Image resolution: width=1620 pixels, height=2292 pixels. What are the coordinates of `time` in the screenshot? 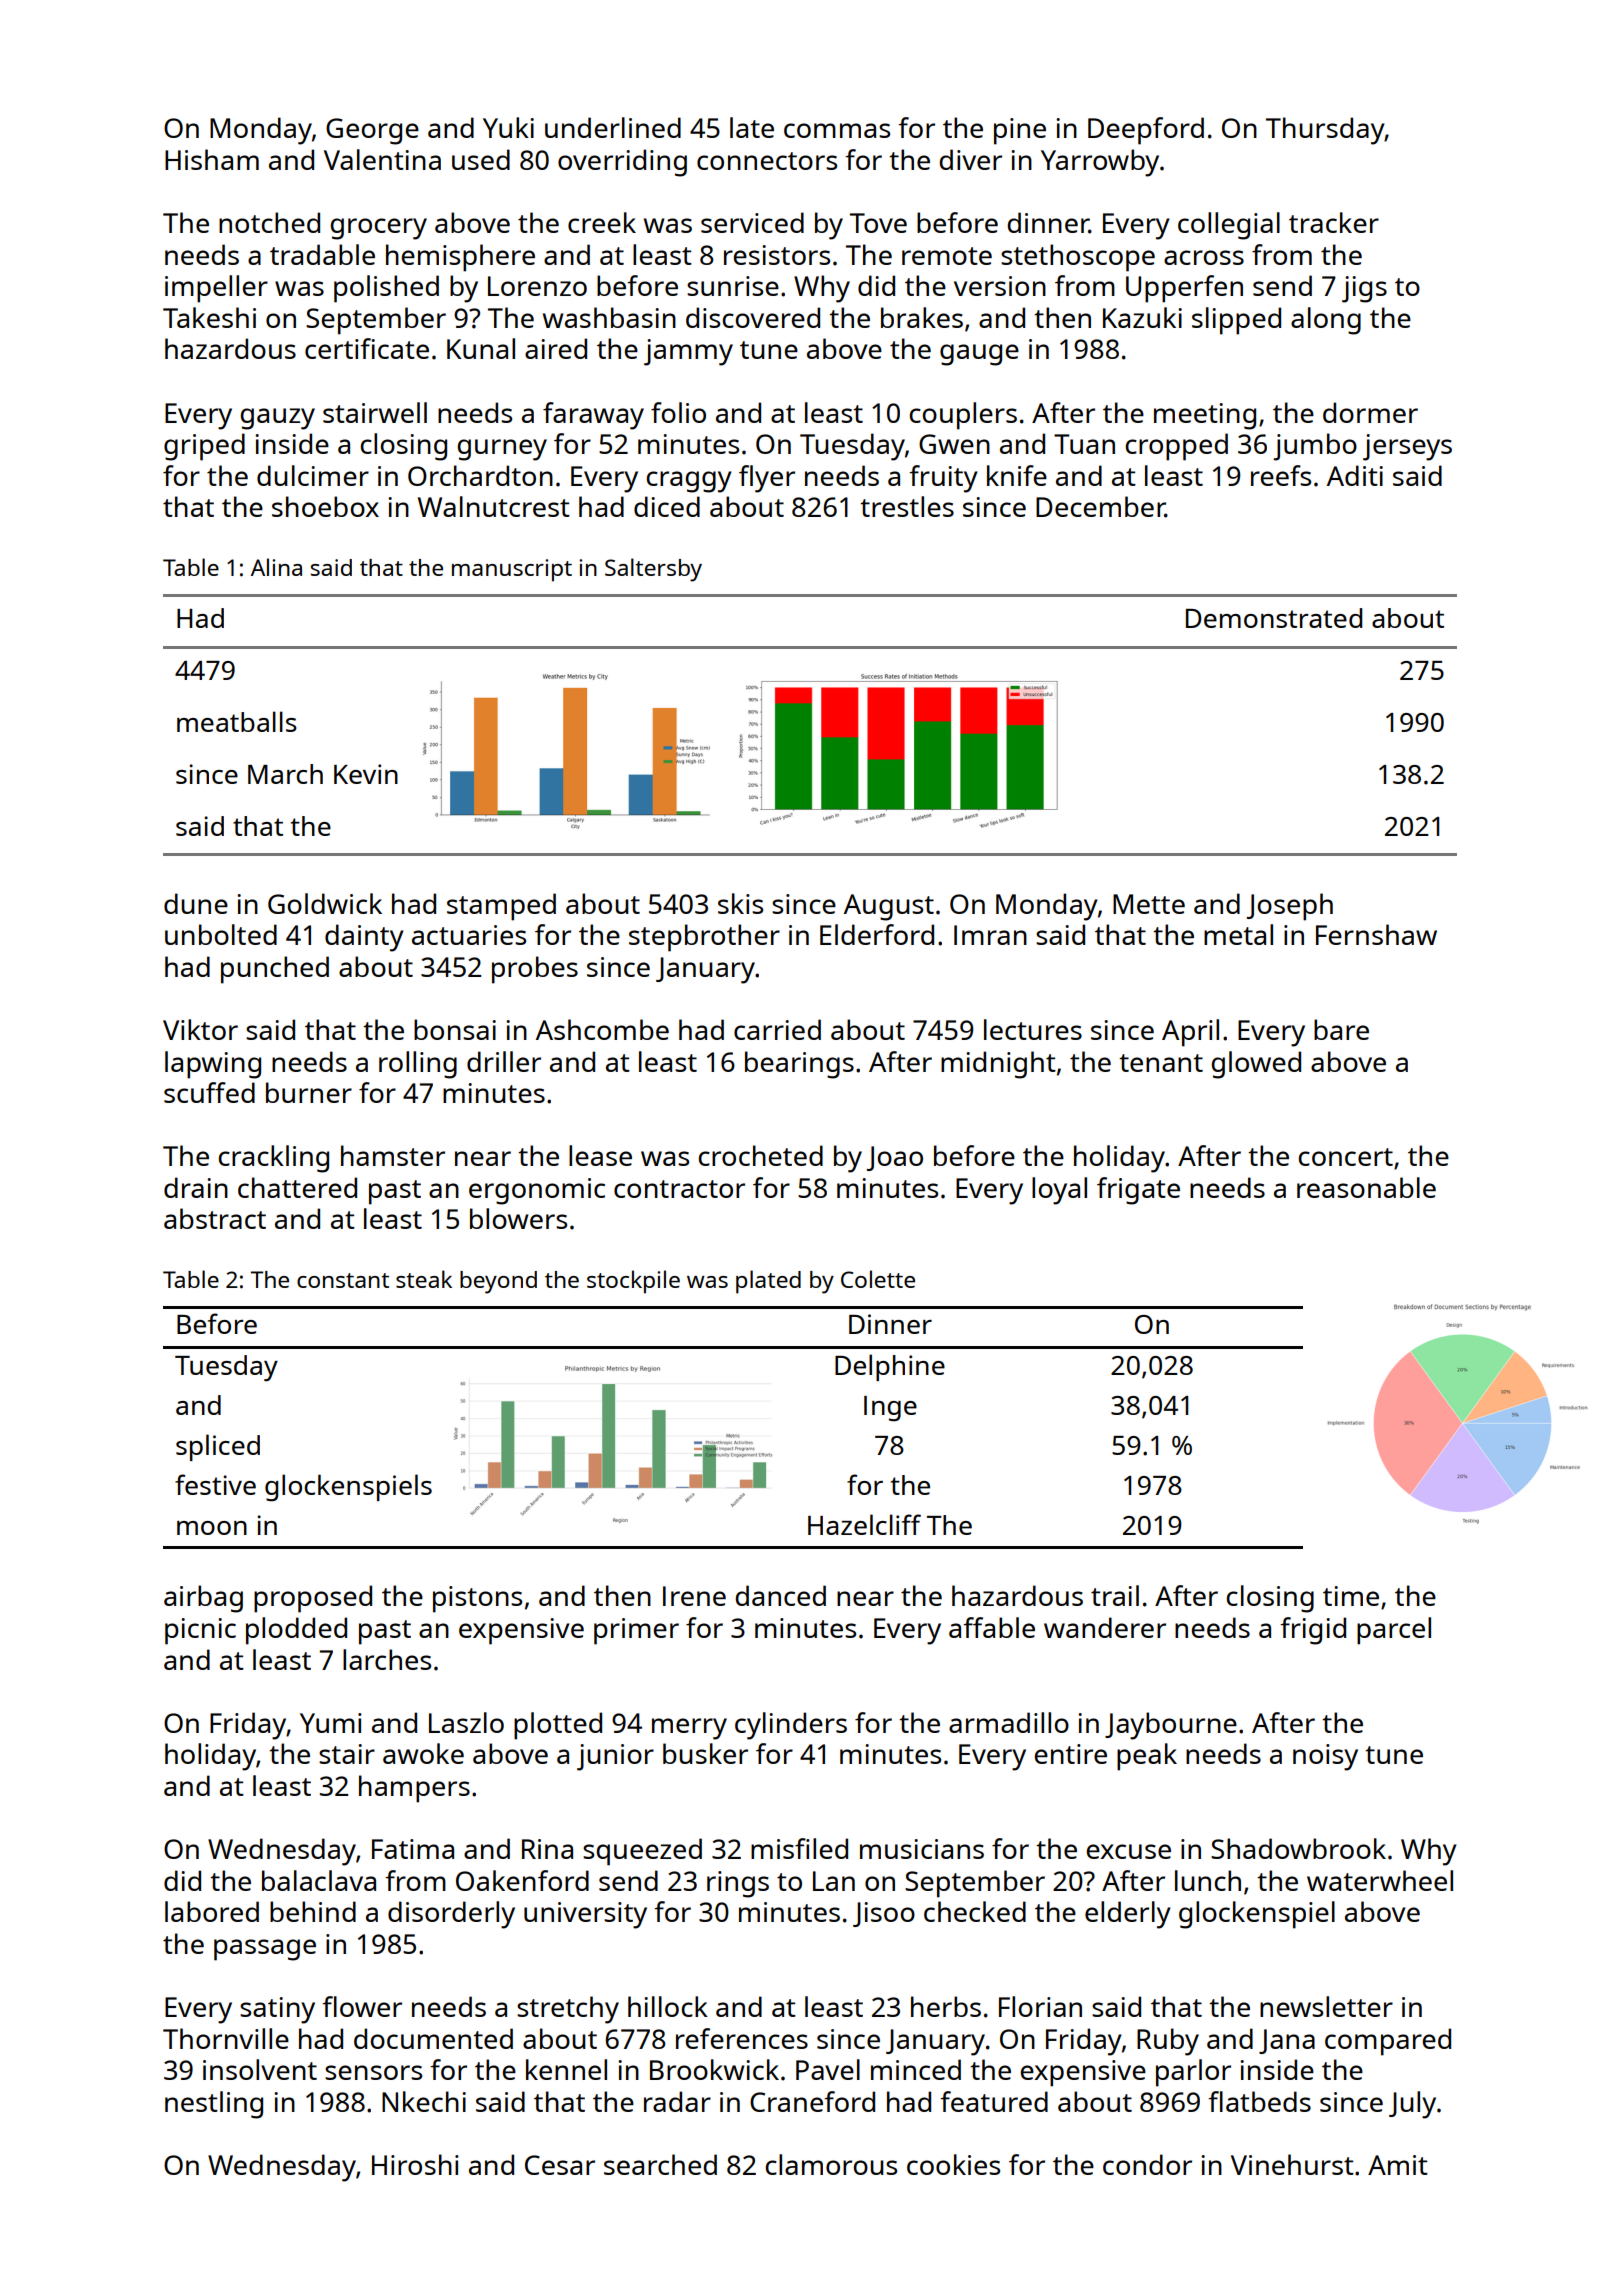 It's located at (1351, 1596).
